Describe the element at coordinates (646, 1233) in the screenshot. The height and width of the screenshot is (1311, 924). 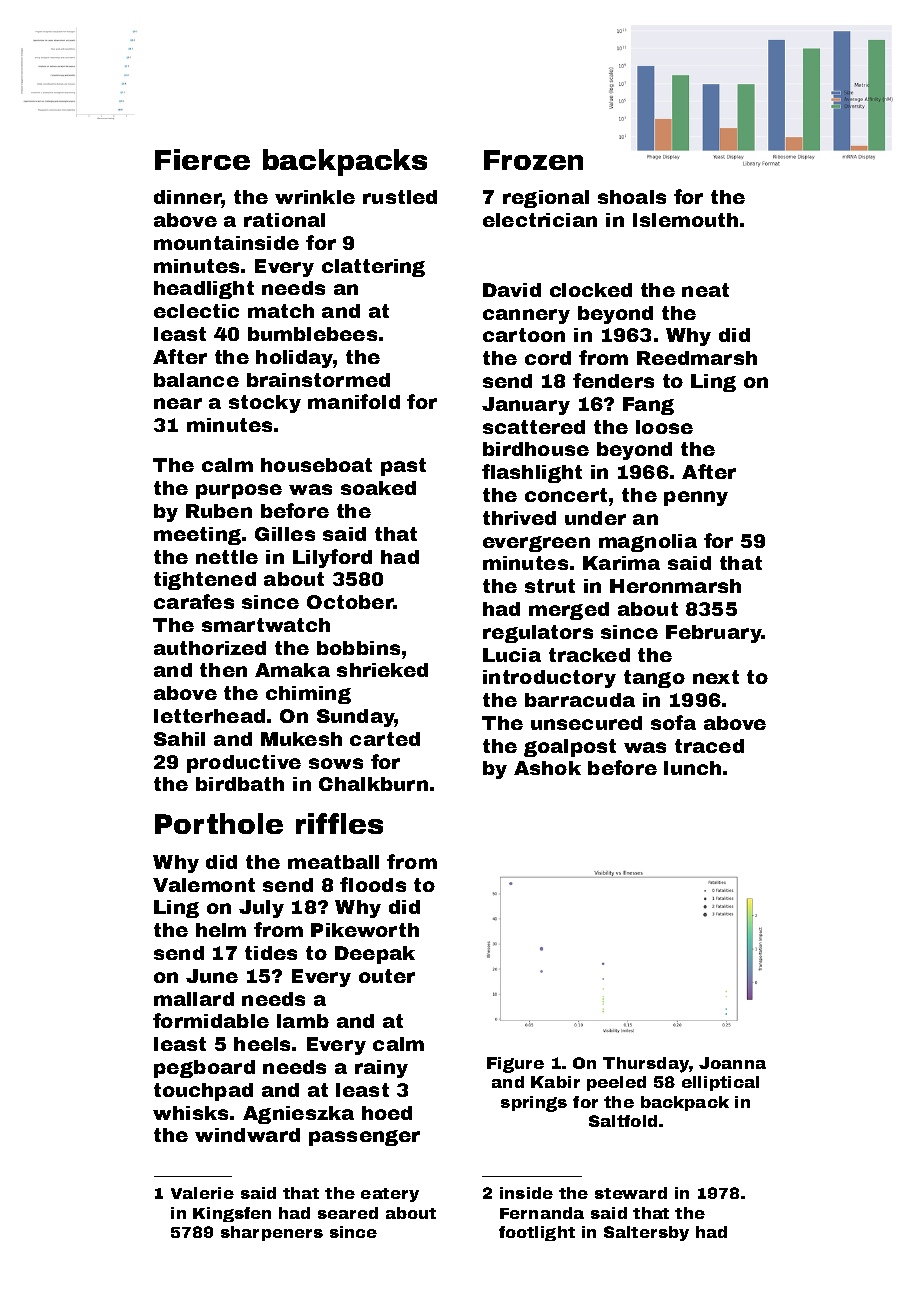
I see `Saltersby` at that location.
